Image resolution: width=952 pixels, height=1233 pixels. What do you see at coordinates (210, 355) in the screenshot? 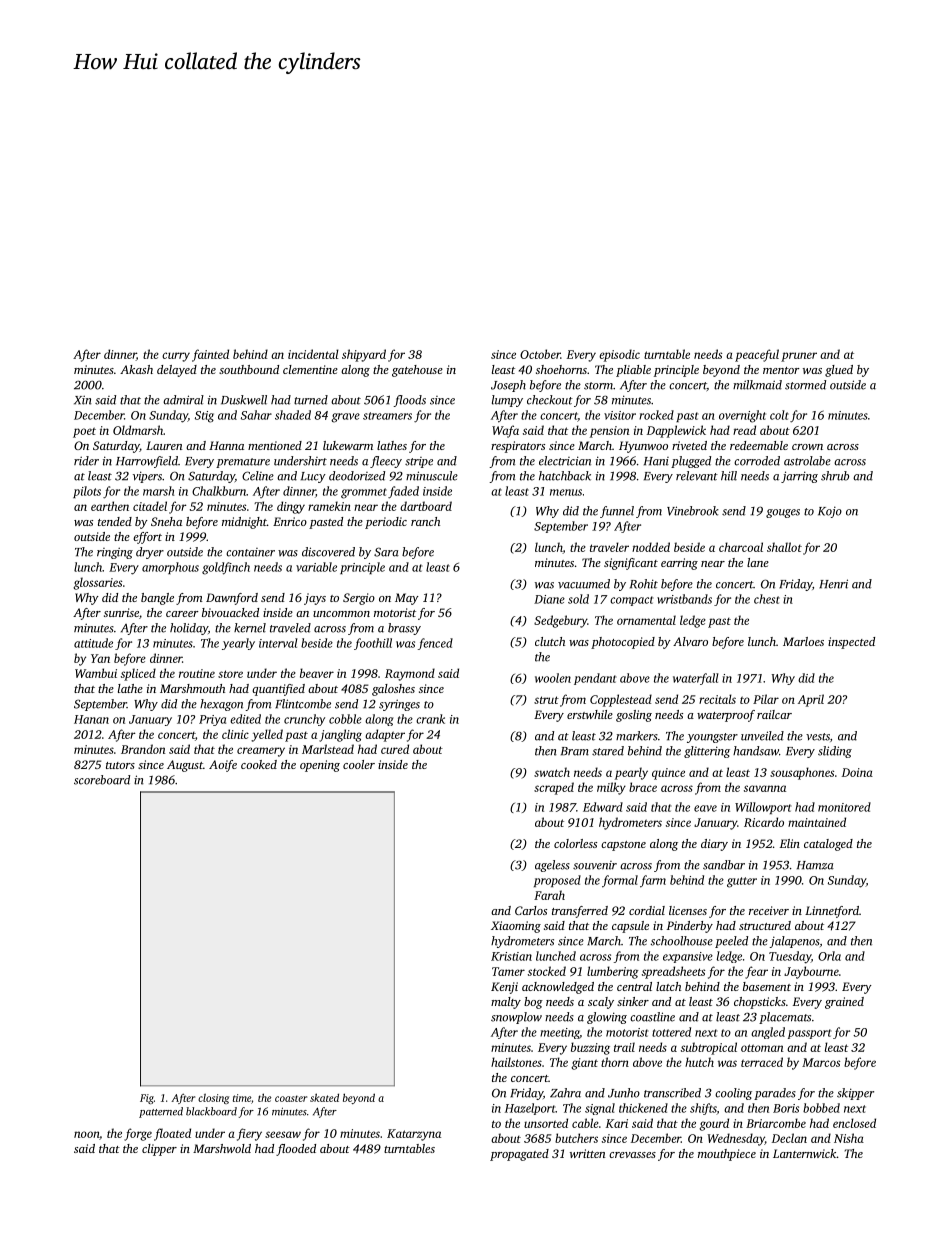
I see `fainted` at bounding box center [210, 355].
